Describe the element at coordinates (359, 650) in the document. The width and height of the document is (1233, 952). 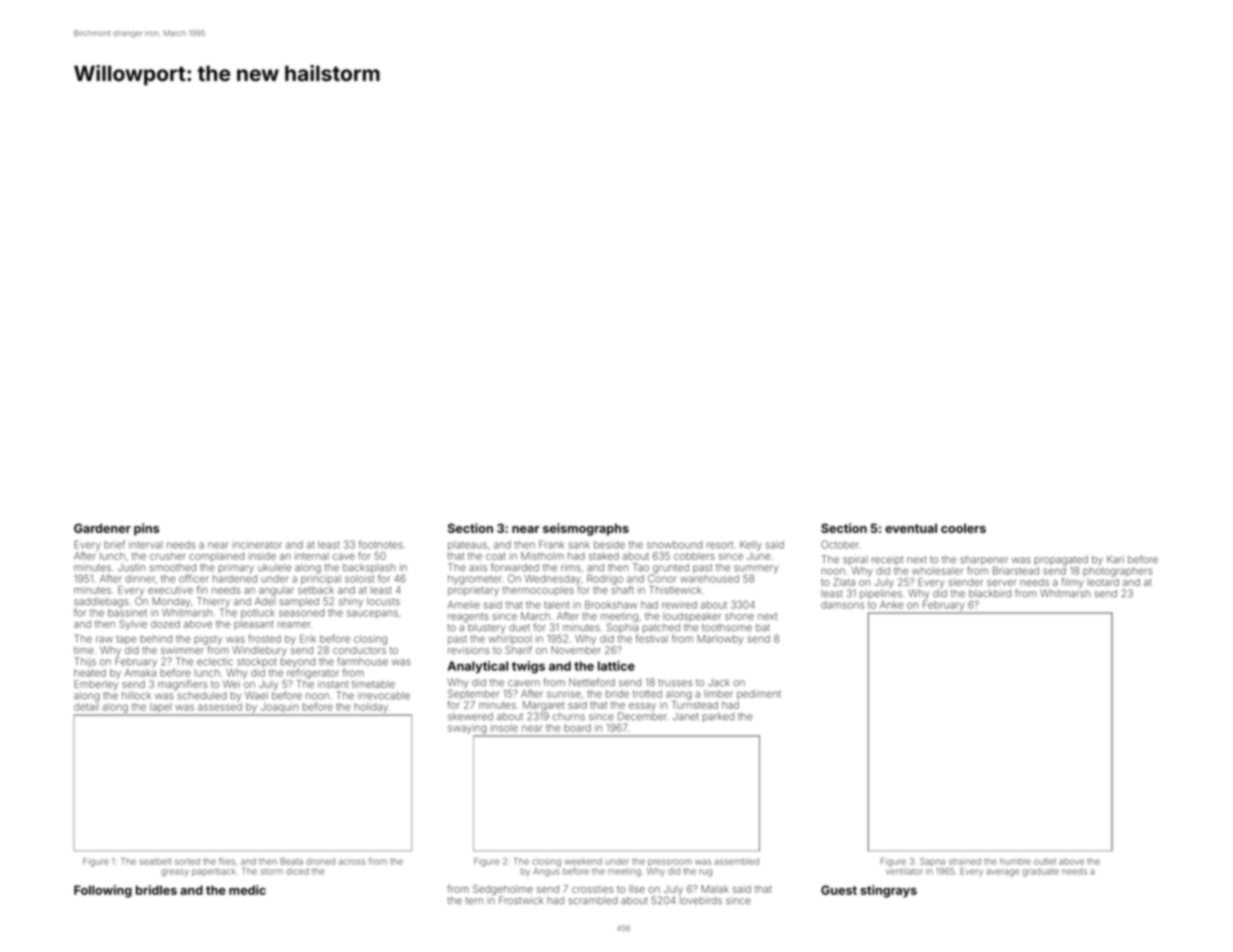
I see `conductors` at that location.
